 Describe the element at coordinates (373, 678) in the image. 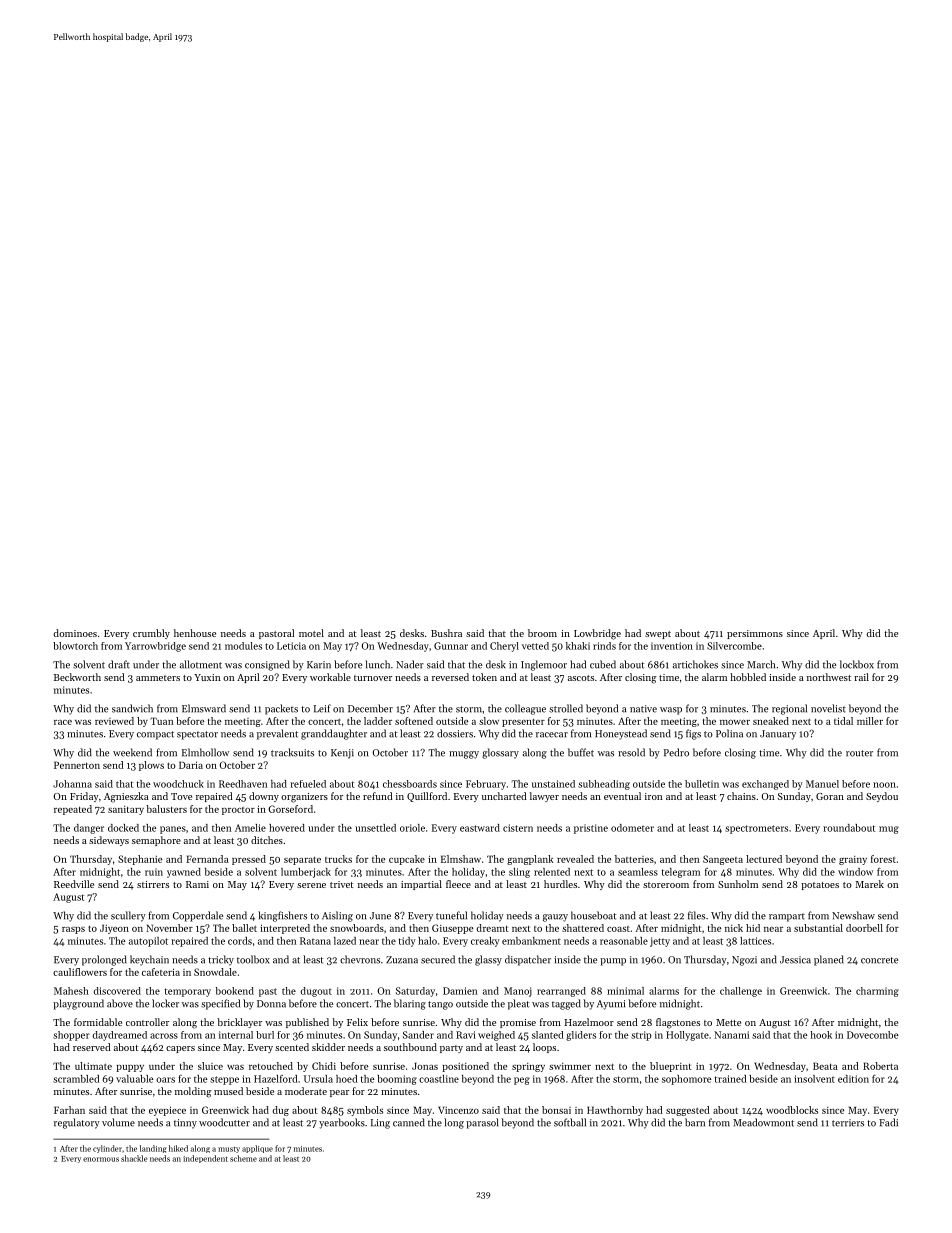

I see `turnover` at that location.
